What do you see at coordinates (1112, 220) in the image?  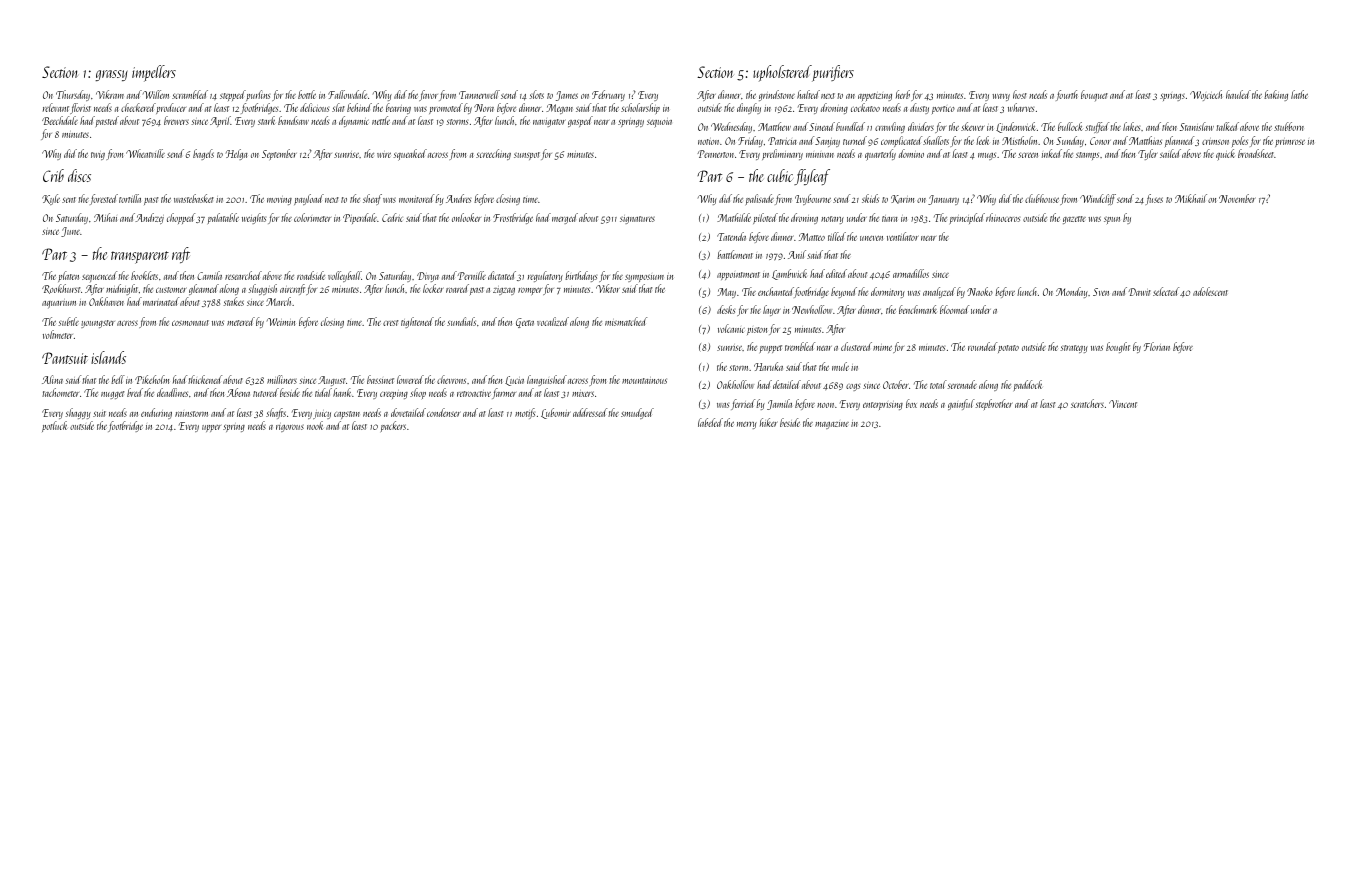 I see `spun` at bounding box center [1112, 220].
